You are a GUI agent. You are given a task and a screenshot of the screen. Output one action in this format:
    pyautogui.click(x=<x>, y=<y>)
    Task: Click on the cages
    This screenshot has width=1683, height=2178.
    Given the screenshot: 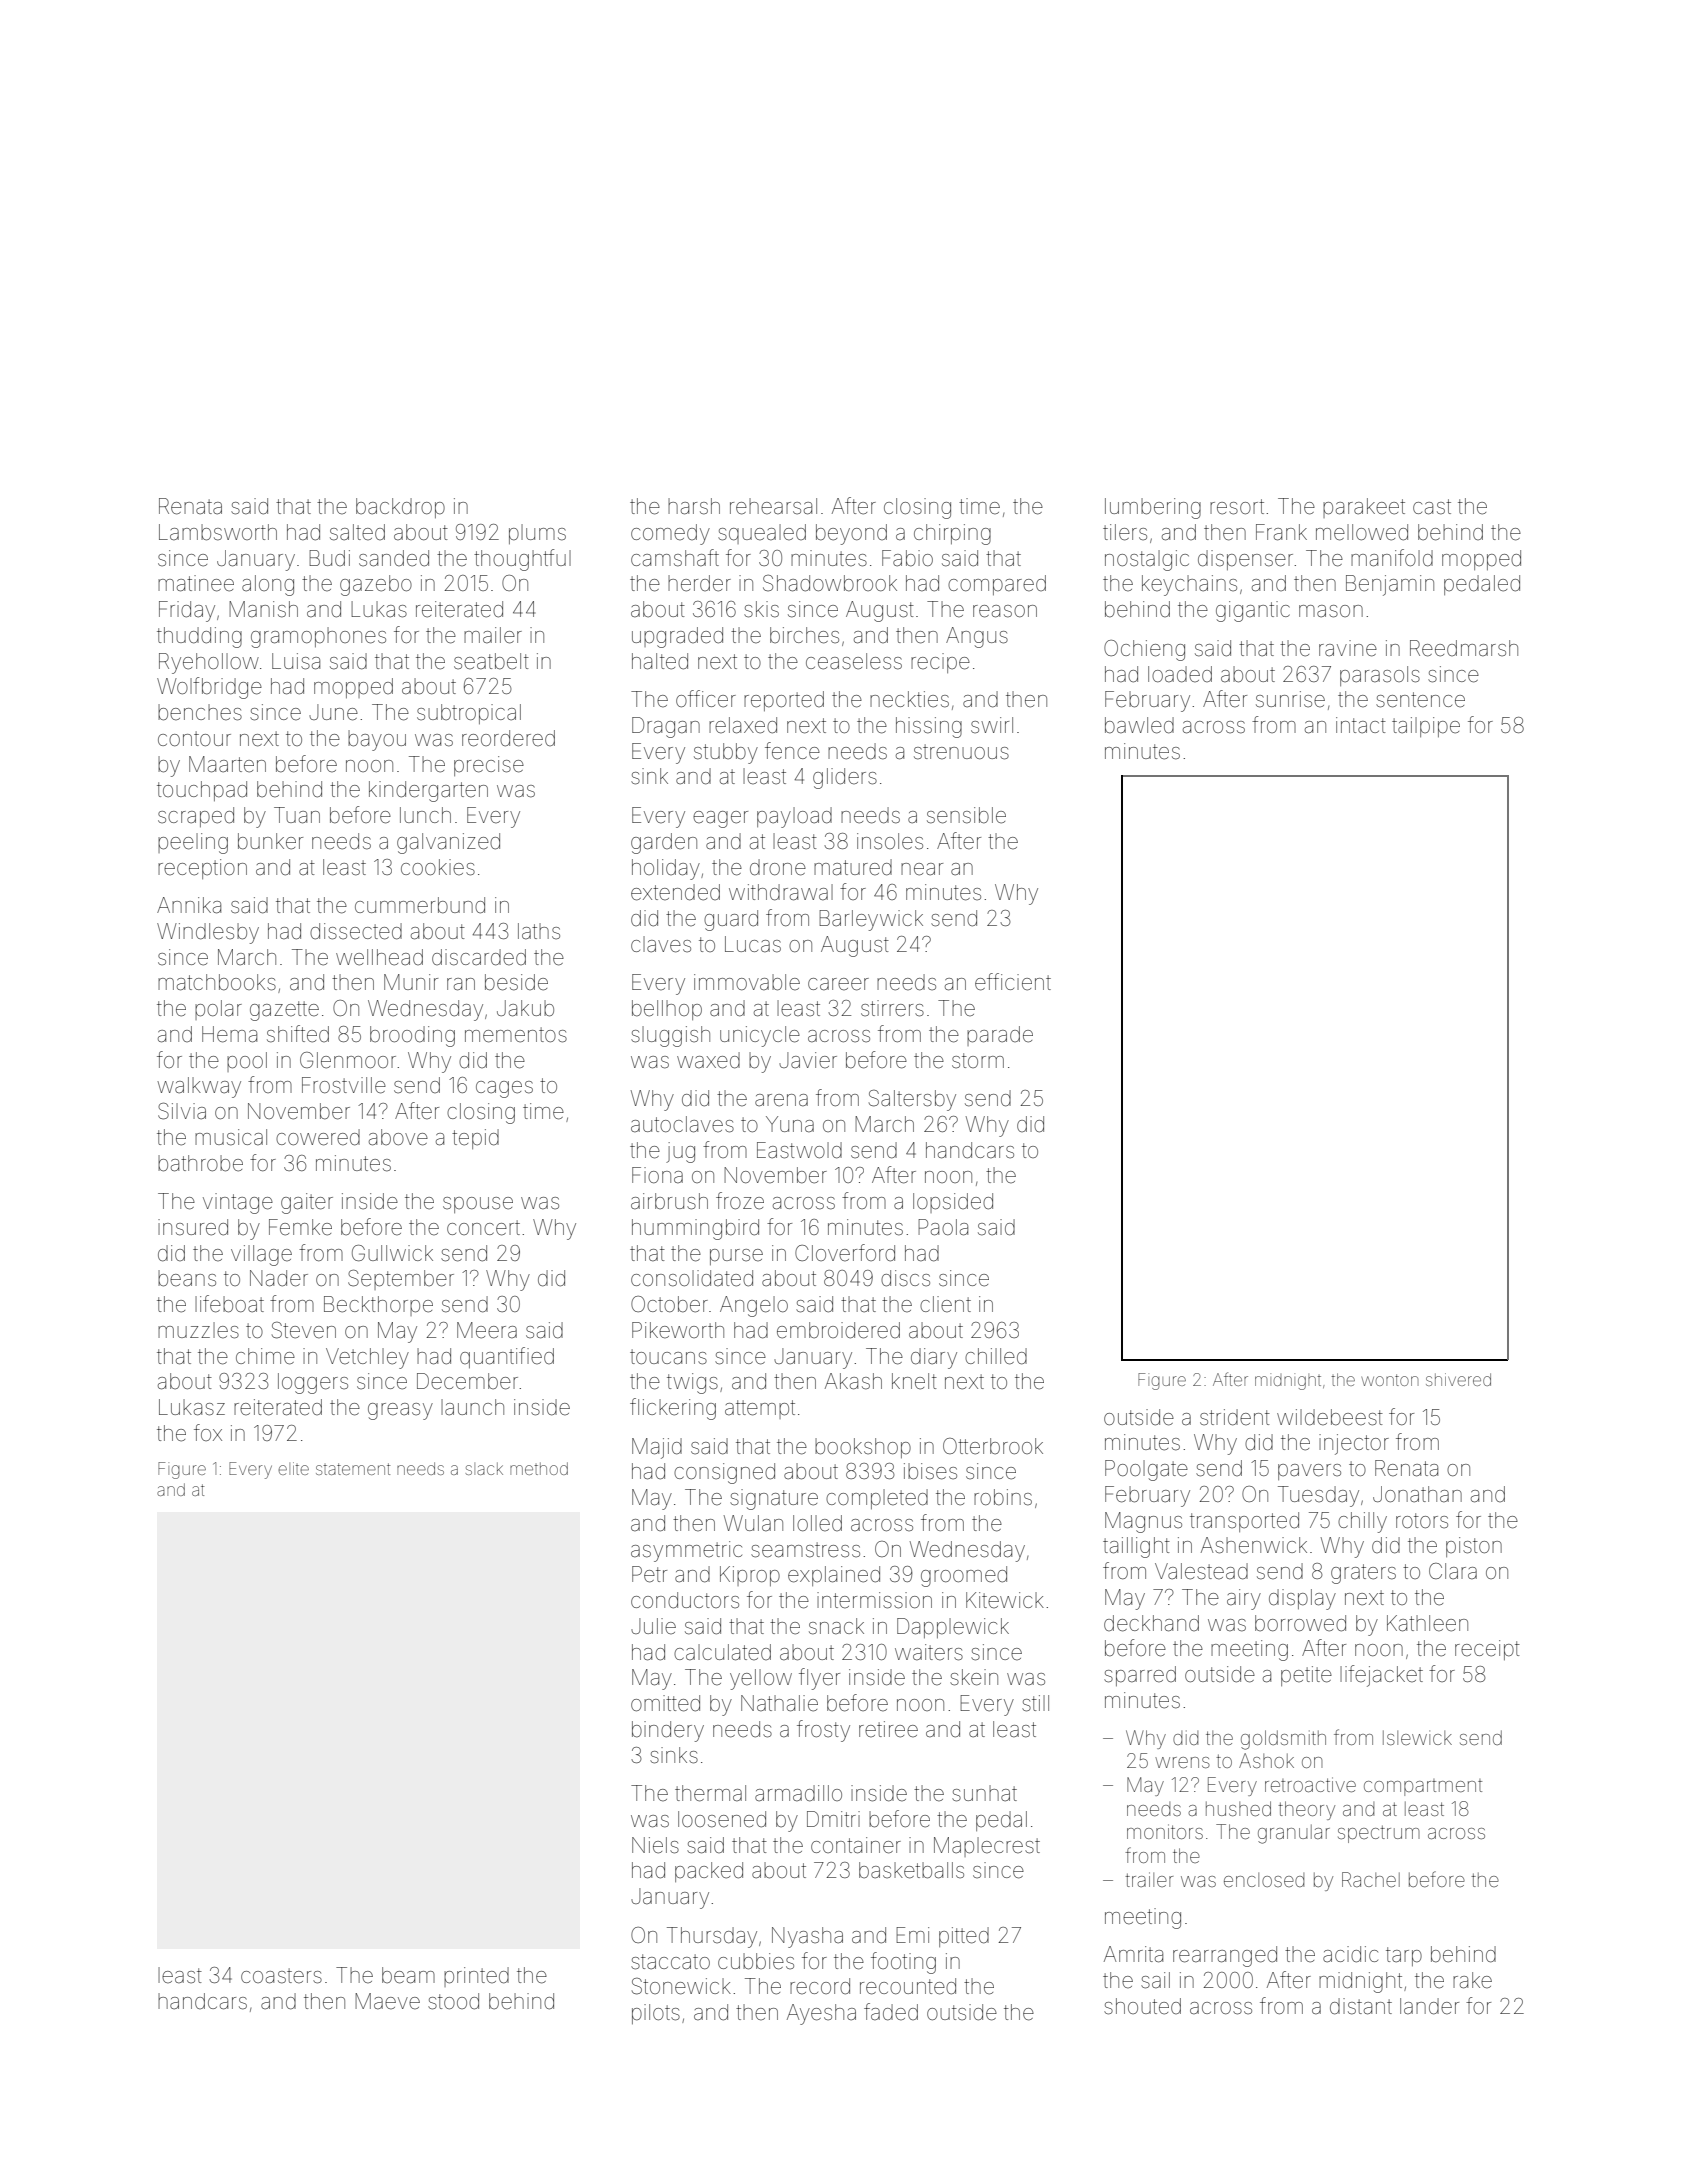 What is the action you would take?
    pyautogui.click(x=504, y=1089)
